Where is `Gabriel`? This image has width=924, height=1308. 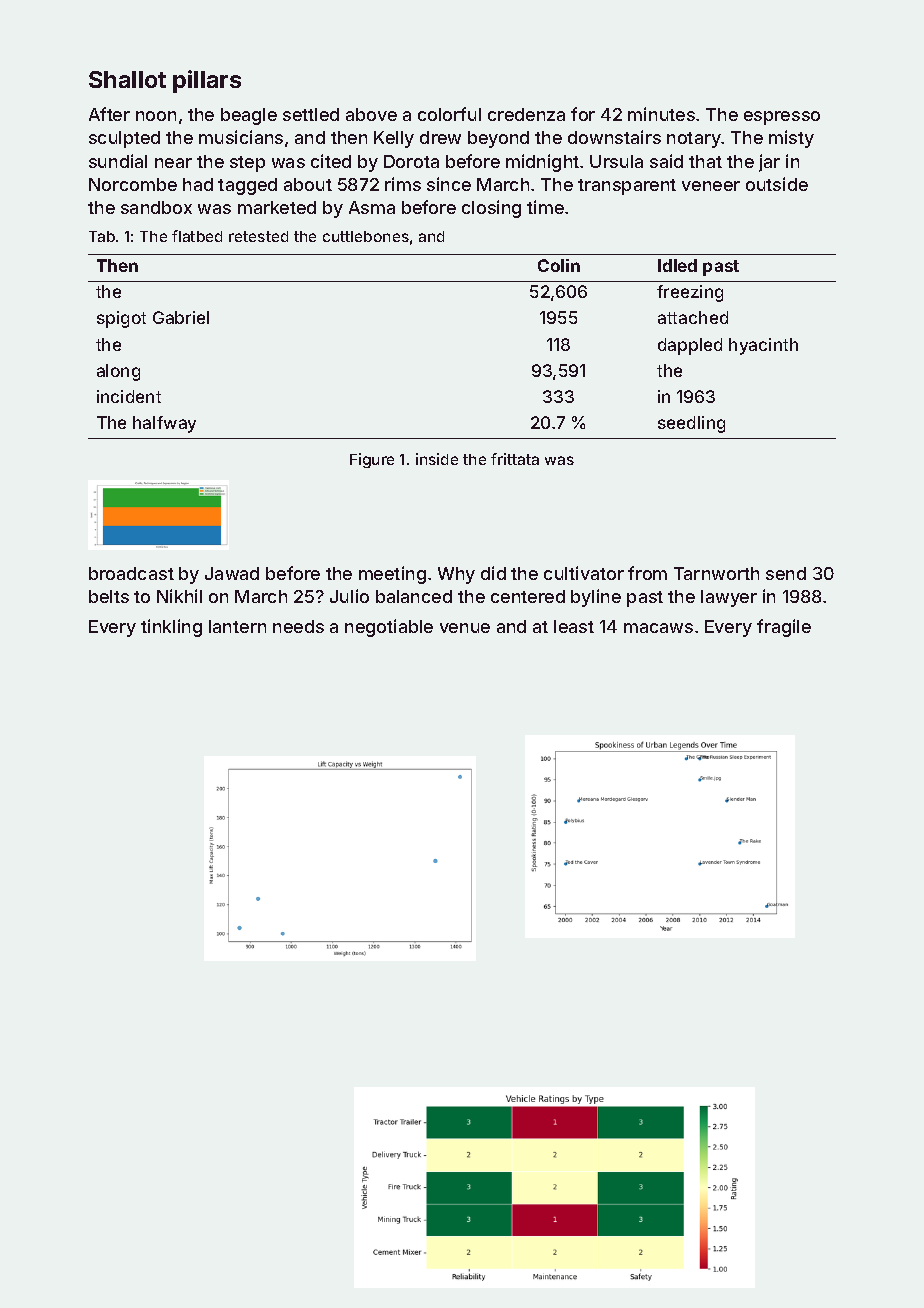
Gabriel is located at coordinates (181, 317).
